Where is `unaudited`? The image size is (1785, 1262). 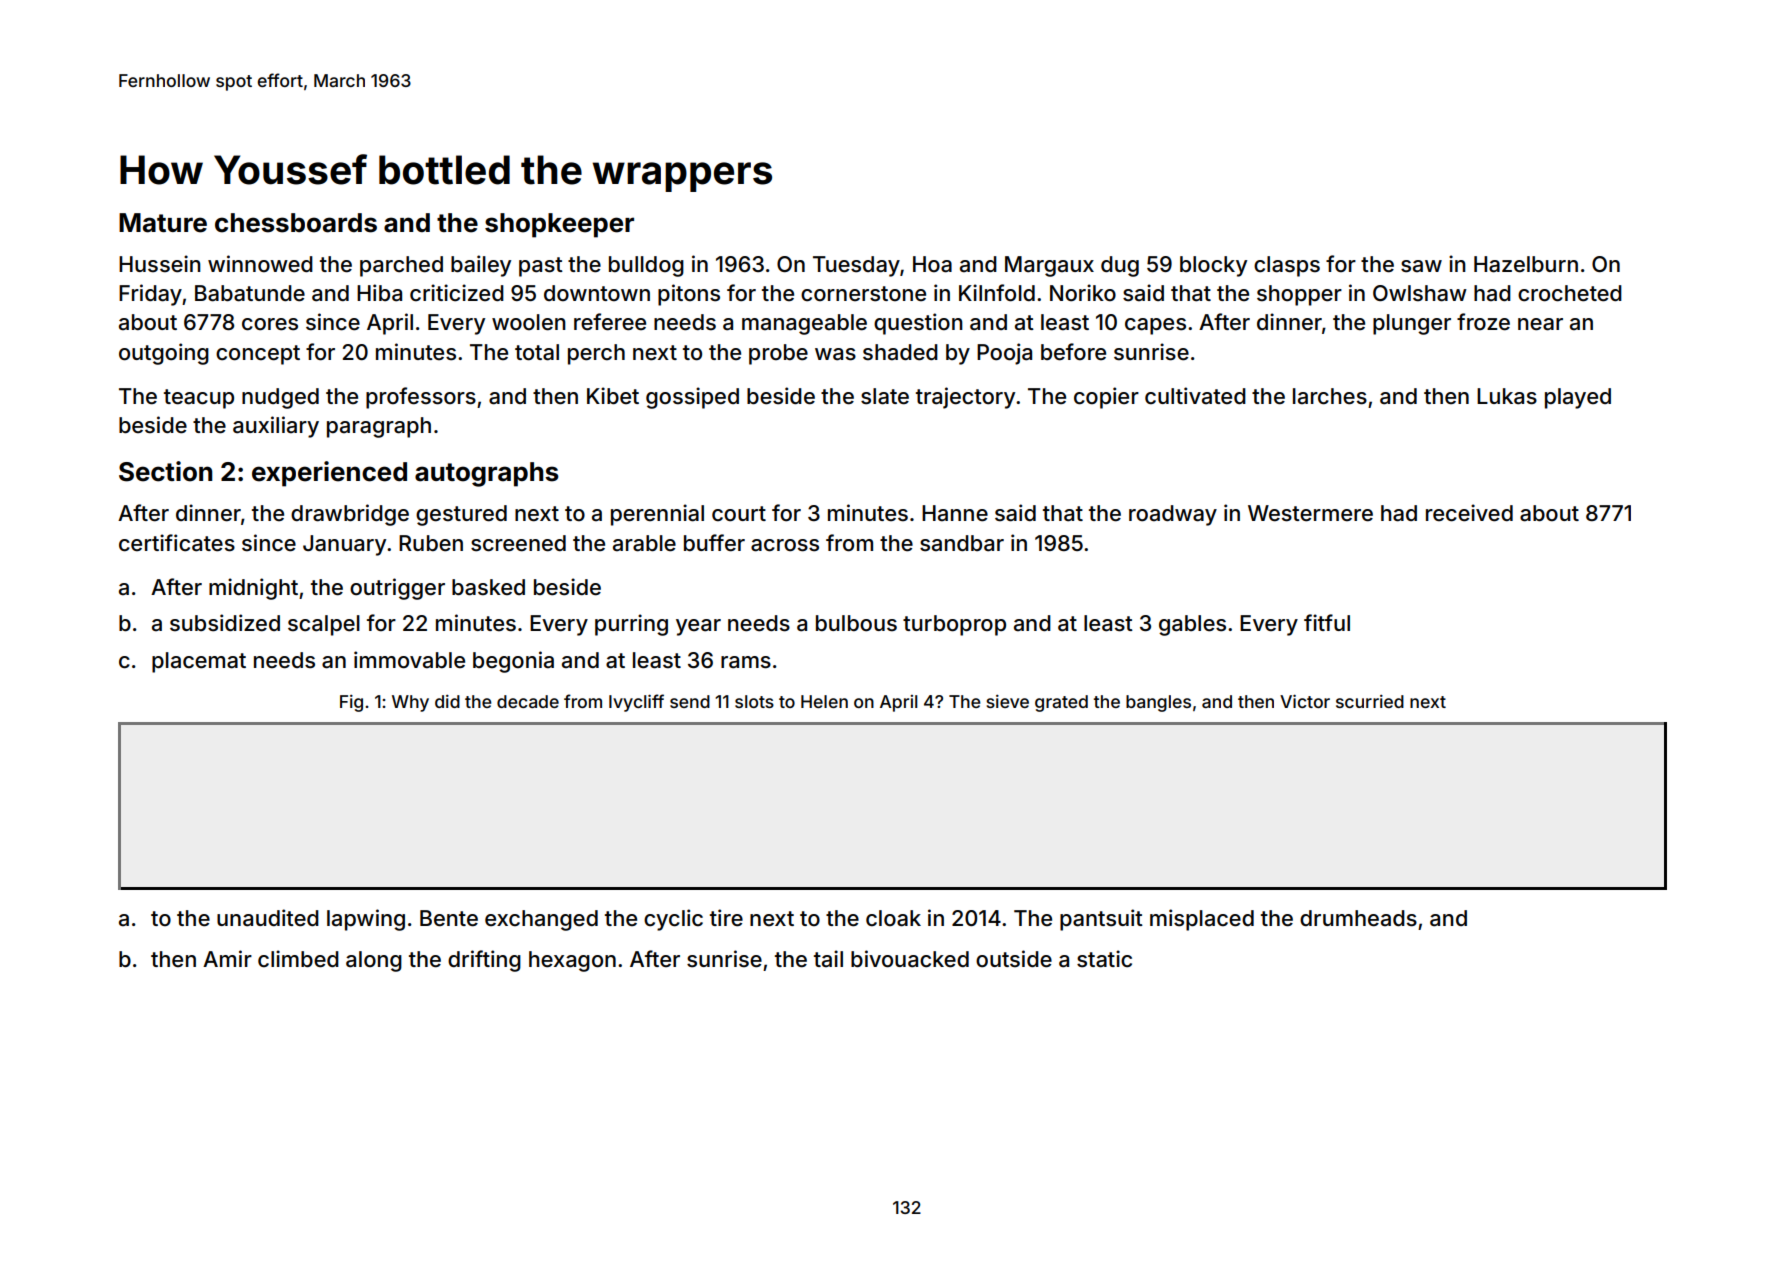
unaudited is located at coordinates (268, 918).
